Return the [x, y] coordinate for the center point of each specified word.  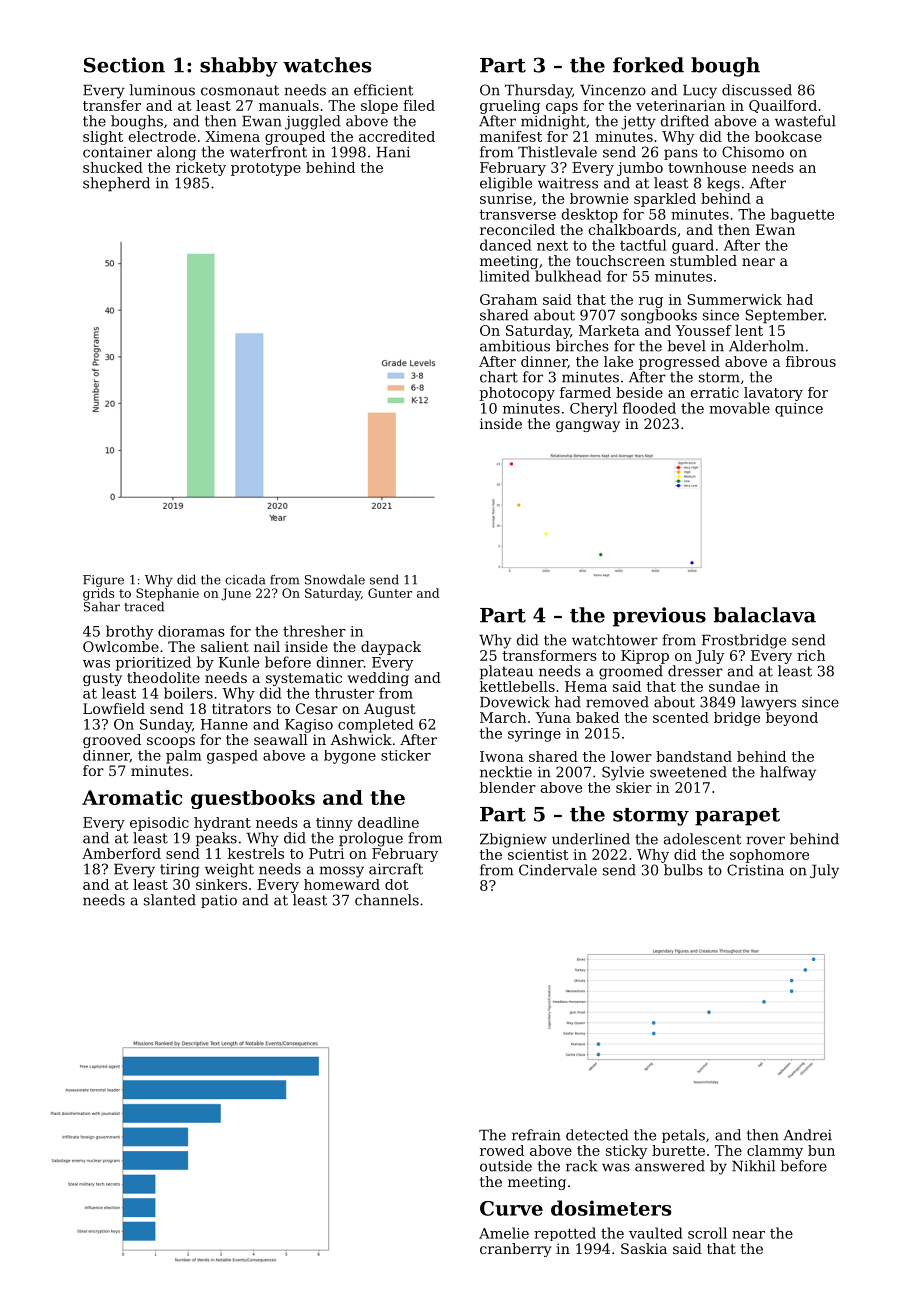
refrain [536, 1135]
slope [379, 107]
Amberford [121, 853]
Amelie [504, 1233]
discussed [757, 90]
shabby [239, 67]
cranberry [516, 1250]
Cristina [755, 870]
